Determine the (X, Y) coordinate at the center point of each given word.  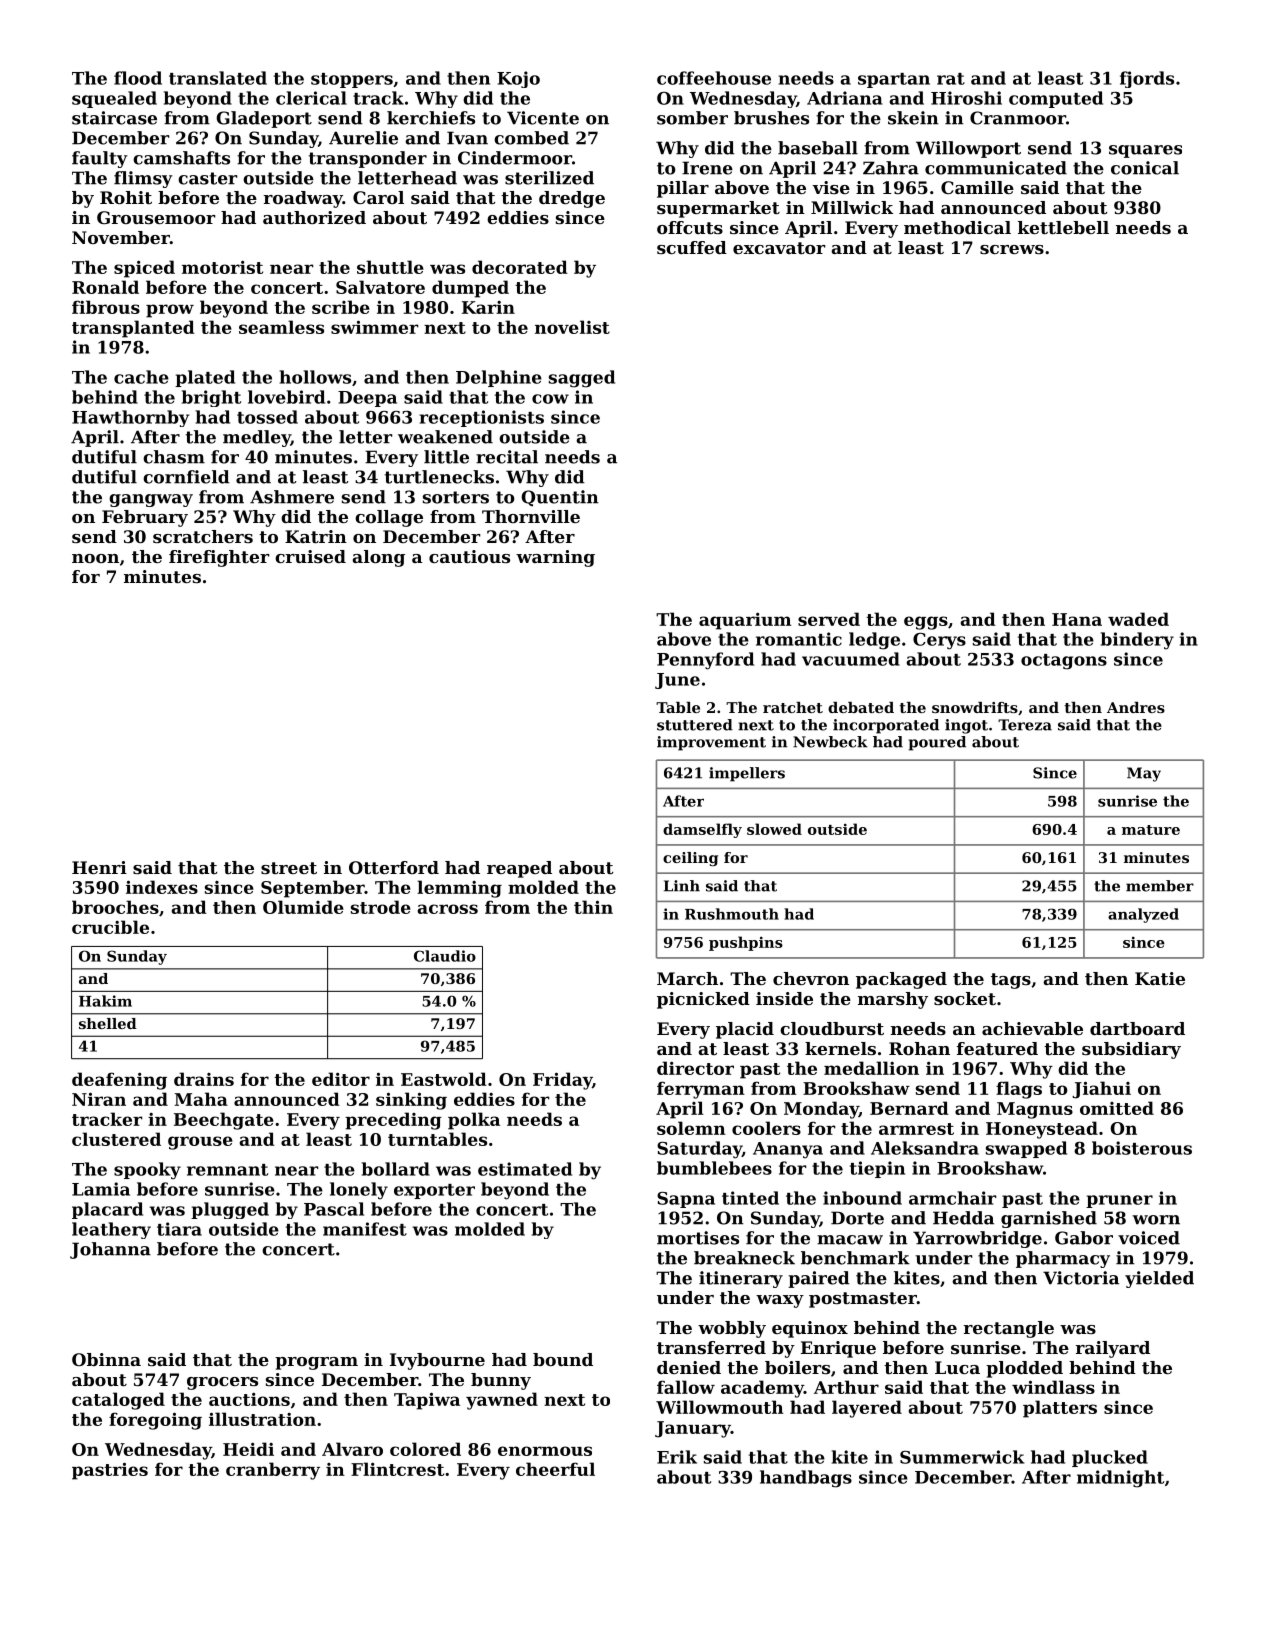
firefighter (219, 558)
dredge (572, 199)
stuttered (695, 725)
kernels (840, 1048)
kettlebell (1063, 227)
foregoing (155, 1421)
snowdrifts (975, 707)
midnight (1120, 1479)
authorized (314, 217)
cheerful (555, 1469)
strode (381, 907)
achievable (1032, 1028)
